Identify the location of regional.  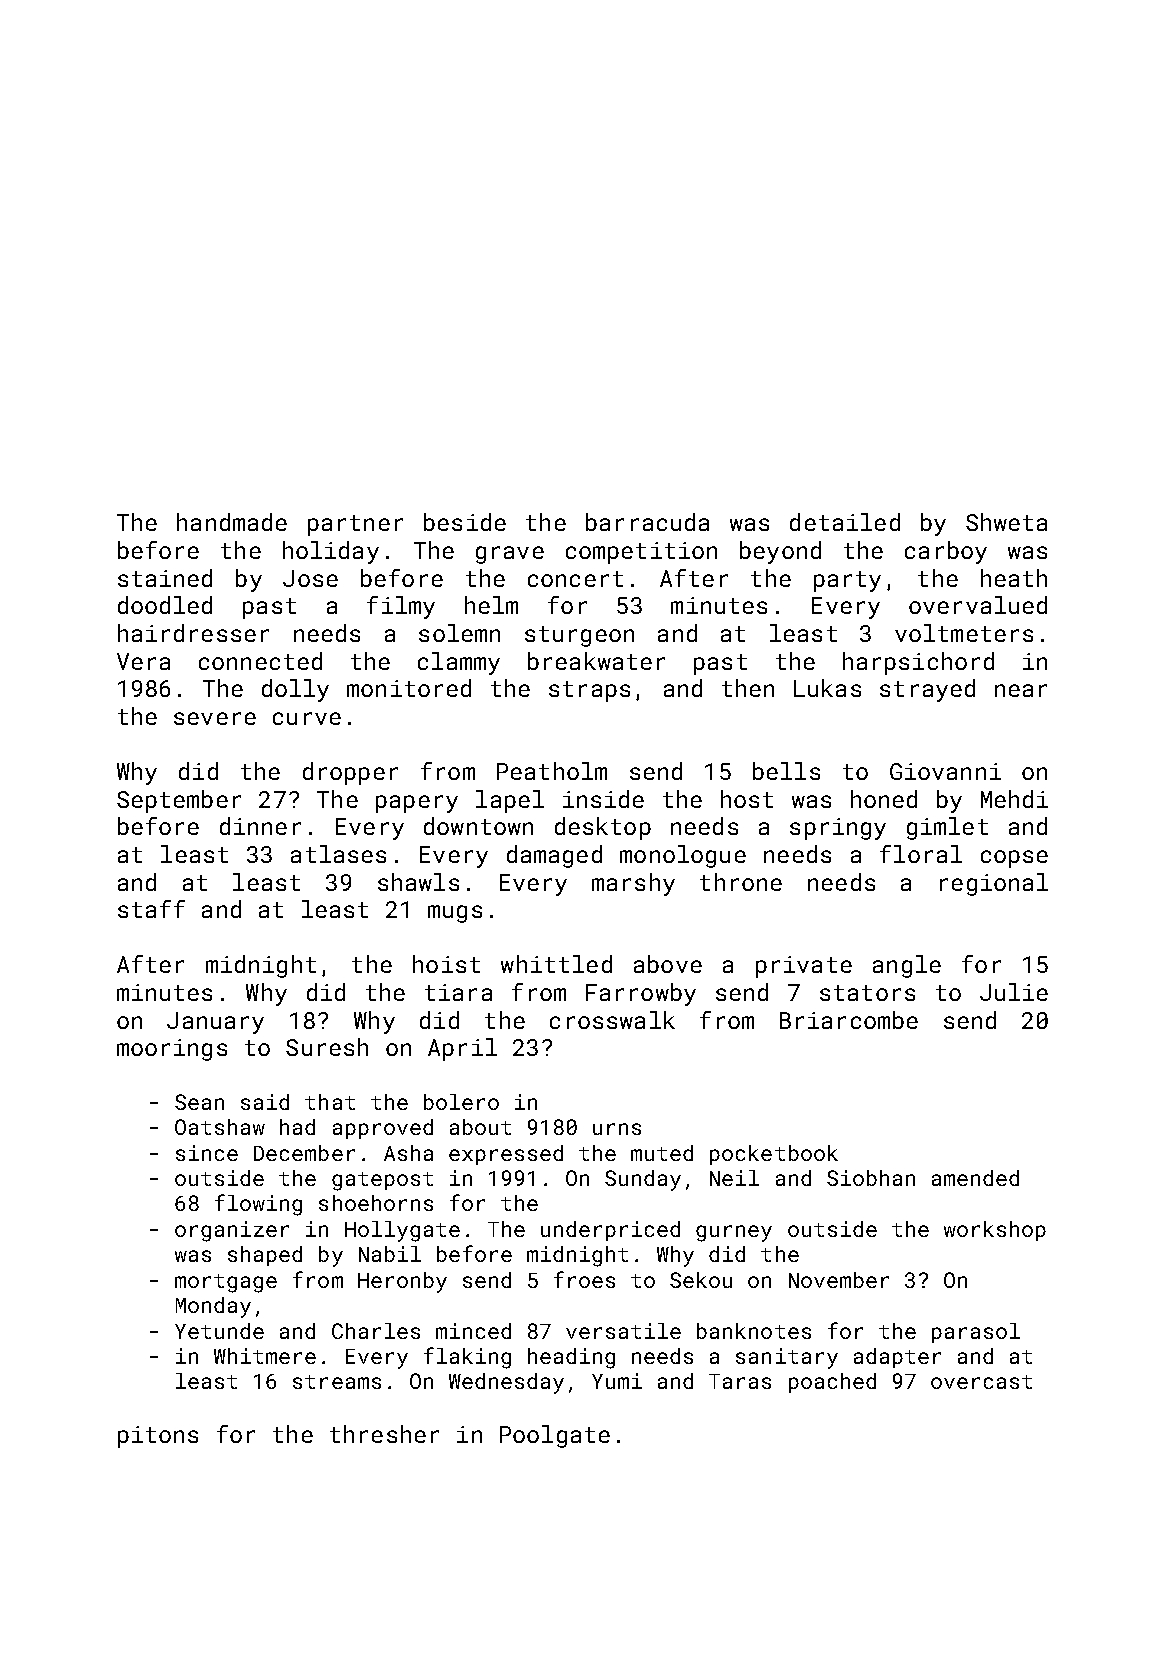
(994, 884).
